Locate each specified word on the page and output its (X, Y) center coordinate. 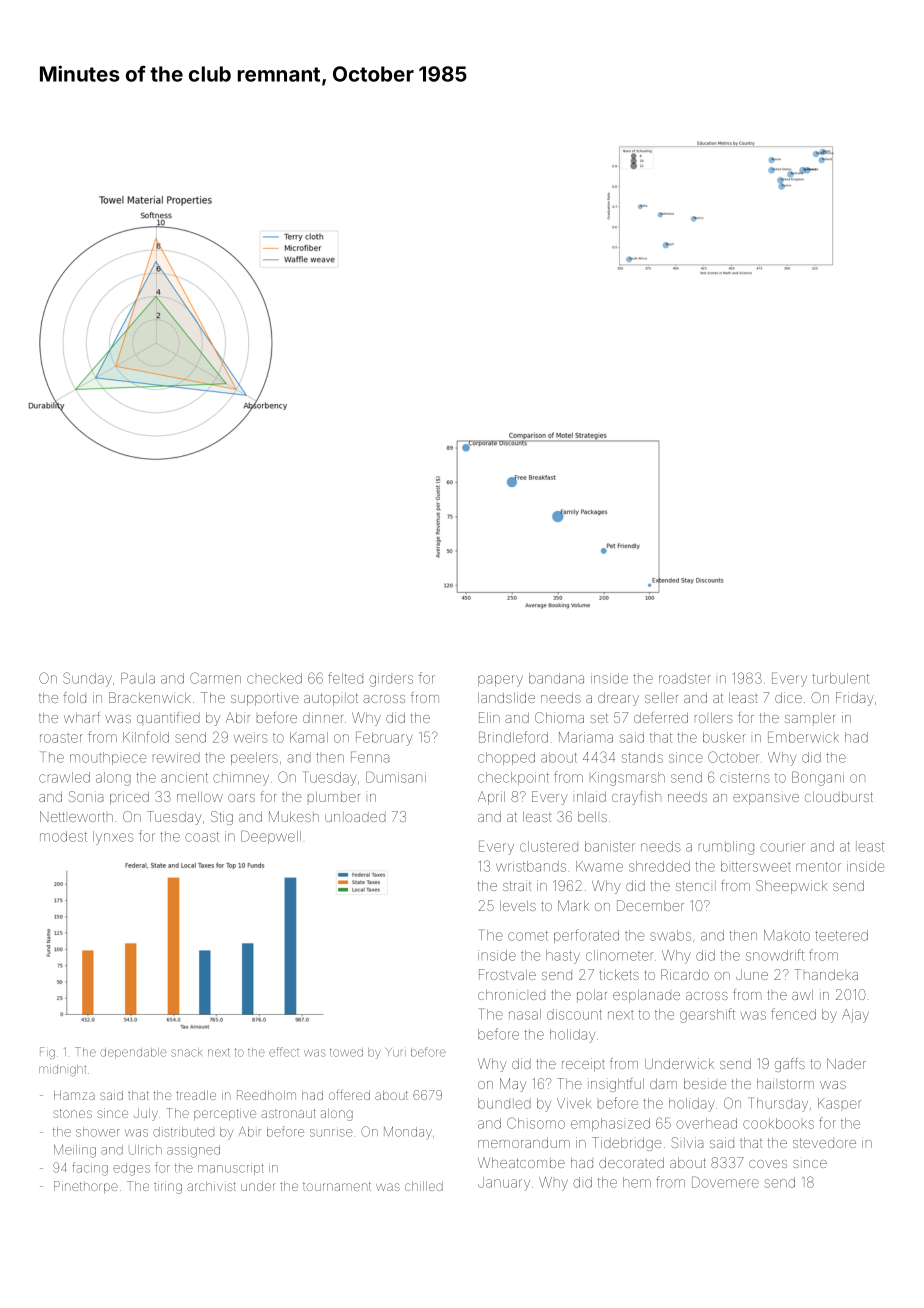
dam (663, 1084)
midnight (62, 1070)
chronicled (511, 995)
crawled (64, 777)
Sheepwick (791, 887)
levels (518, 906)
